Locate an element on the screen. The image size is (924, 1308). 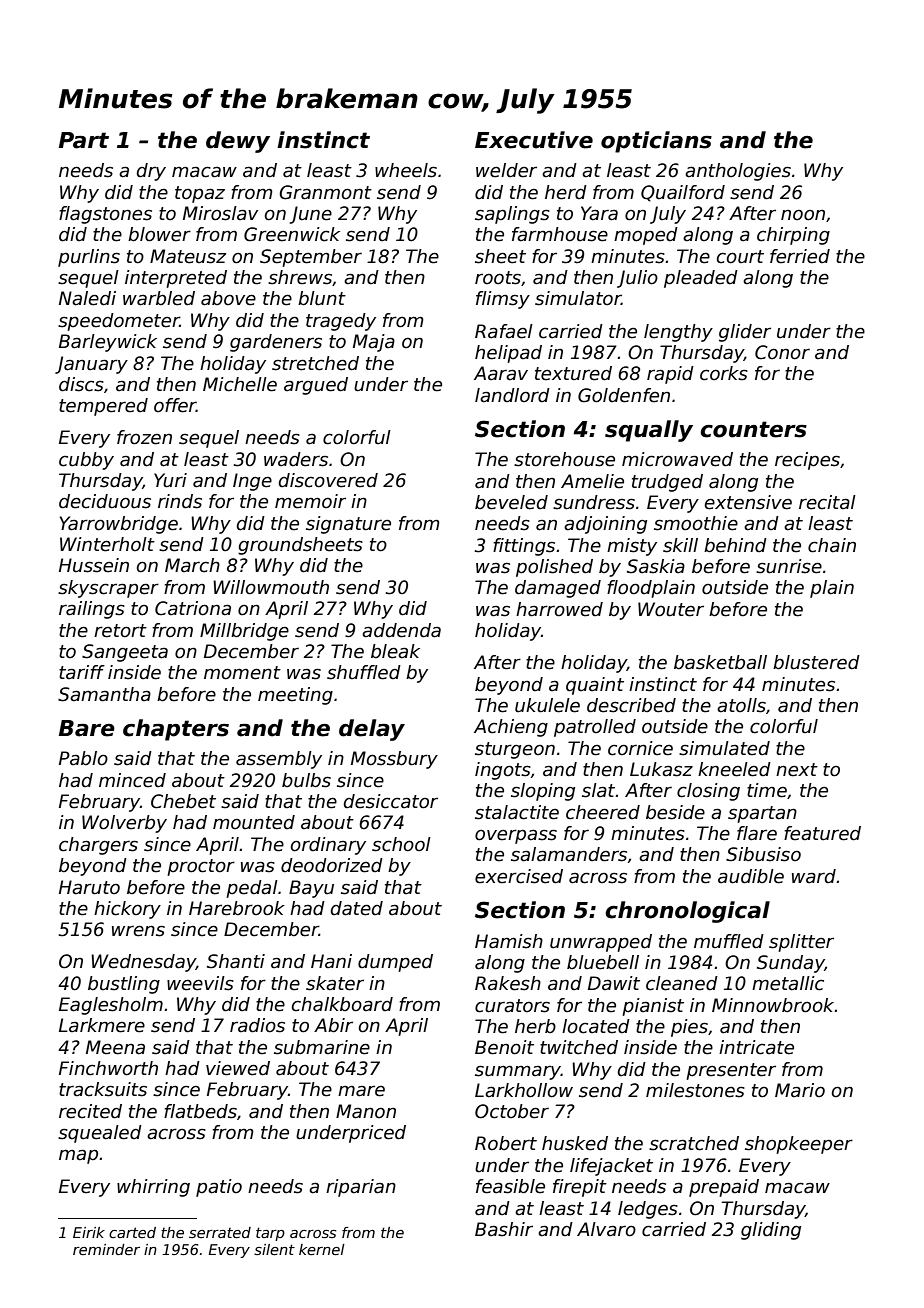
dumped is located at coordinates (395, 963).
